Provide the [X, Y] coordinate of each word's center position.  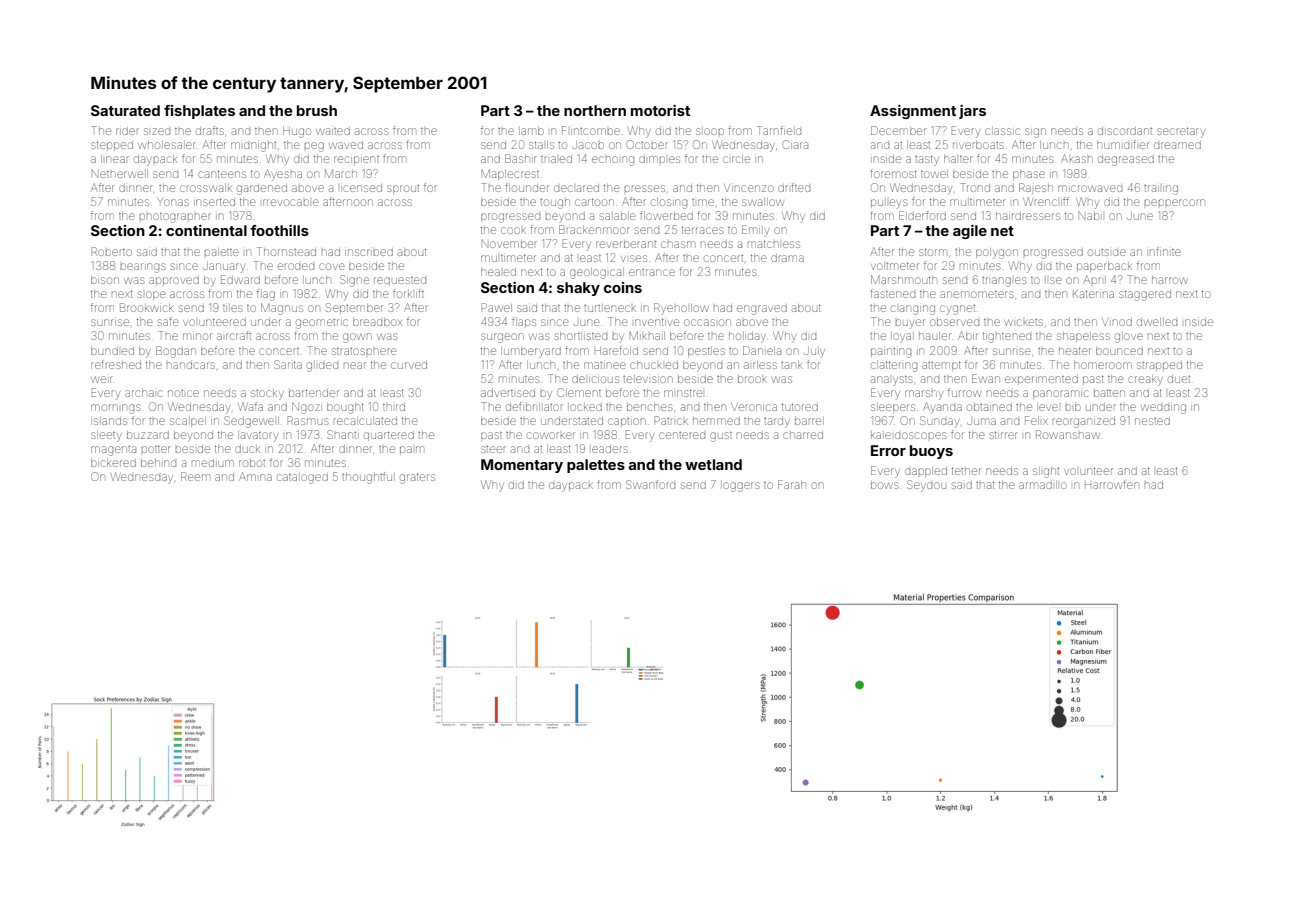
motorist [660, 110]
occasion [707, 322]
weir [102, 379]
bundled [112, 351]
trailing [1161, 190]
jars [972, 112]
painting [891, 353]
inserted [215, 202]
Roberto [111, 251]
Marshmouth [904, 279]
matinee [605, 365]
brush [317, 110]
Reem [195, 476]
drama [787, 258]
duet [1179, 379]
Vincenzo [749, 188]
